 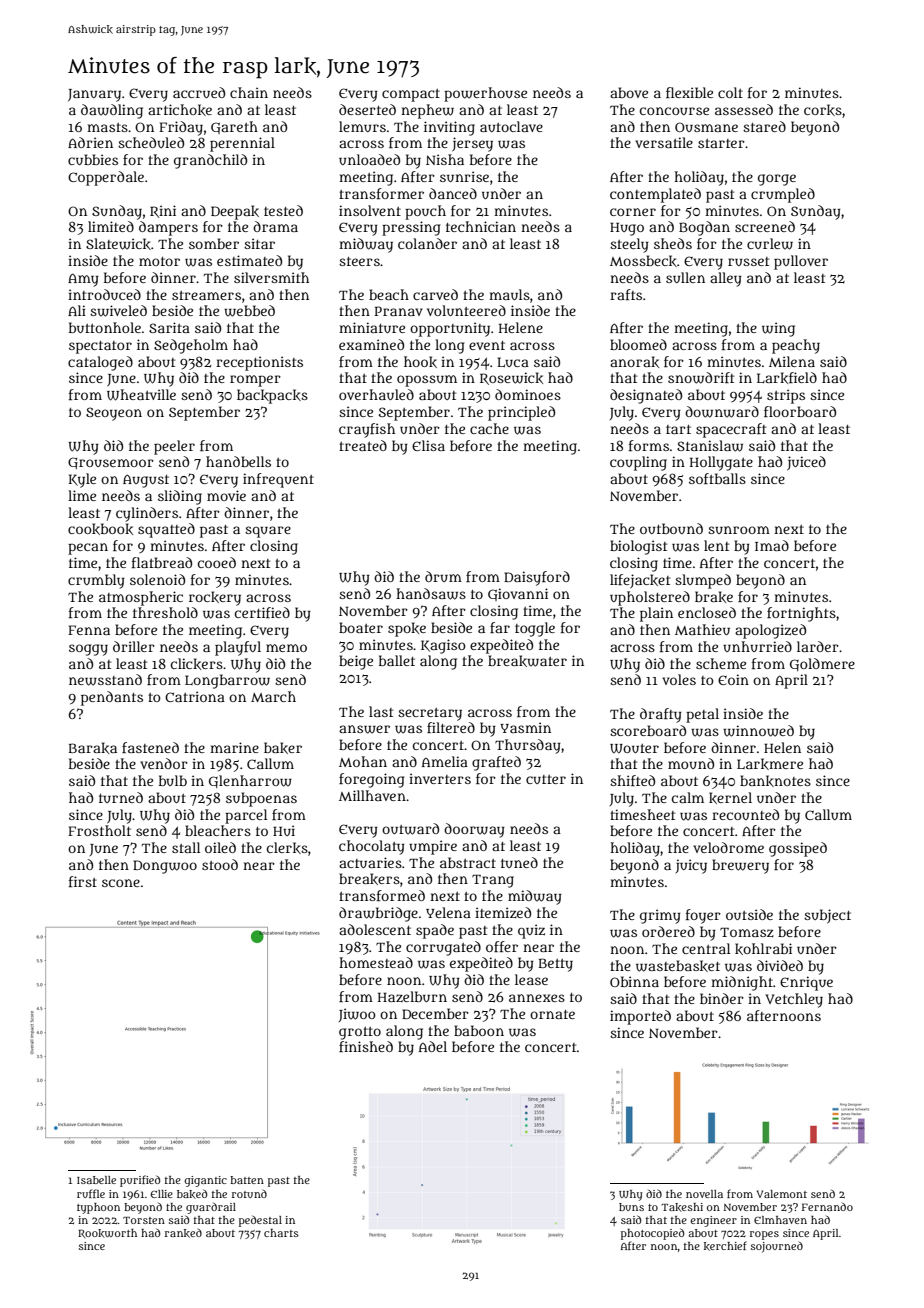 I want to click on pedestal, so click(x=260, y=1221).
